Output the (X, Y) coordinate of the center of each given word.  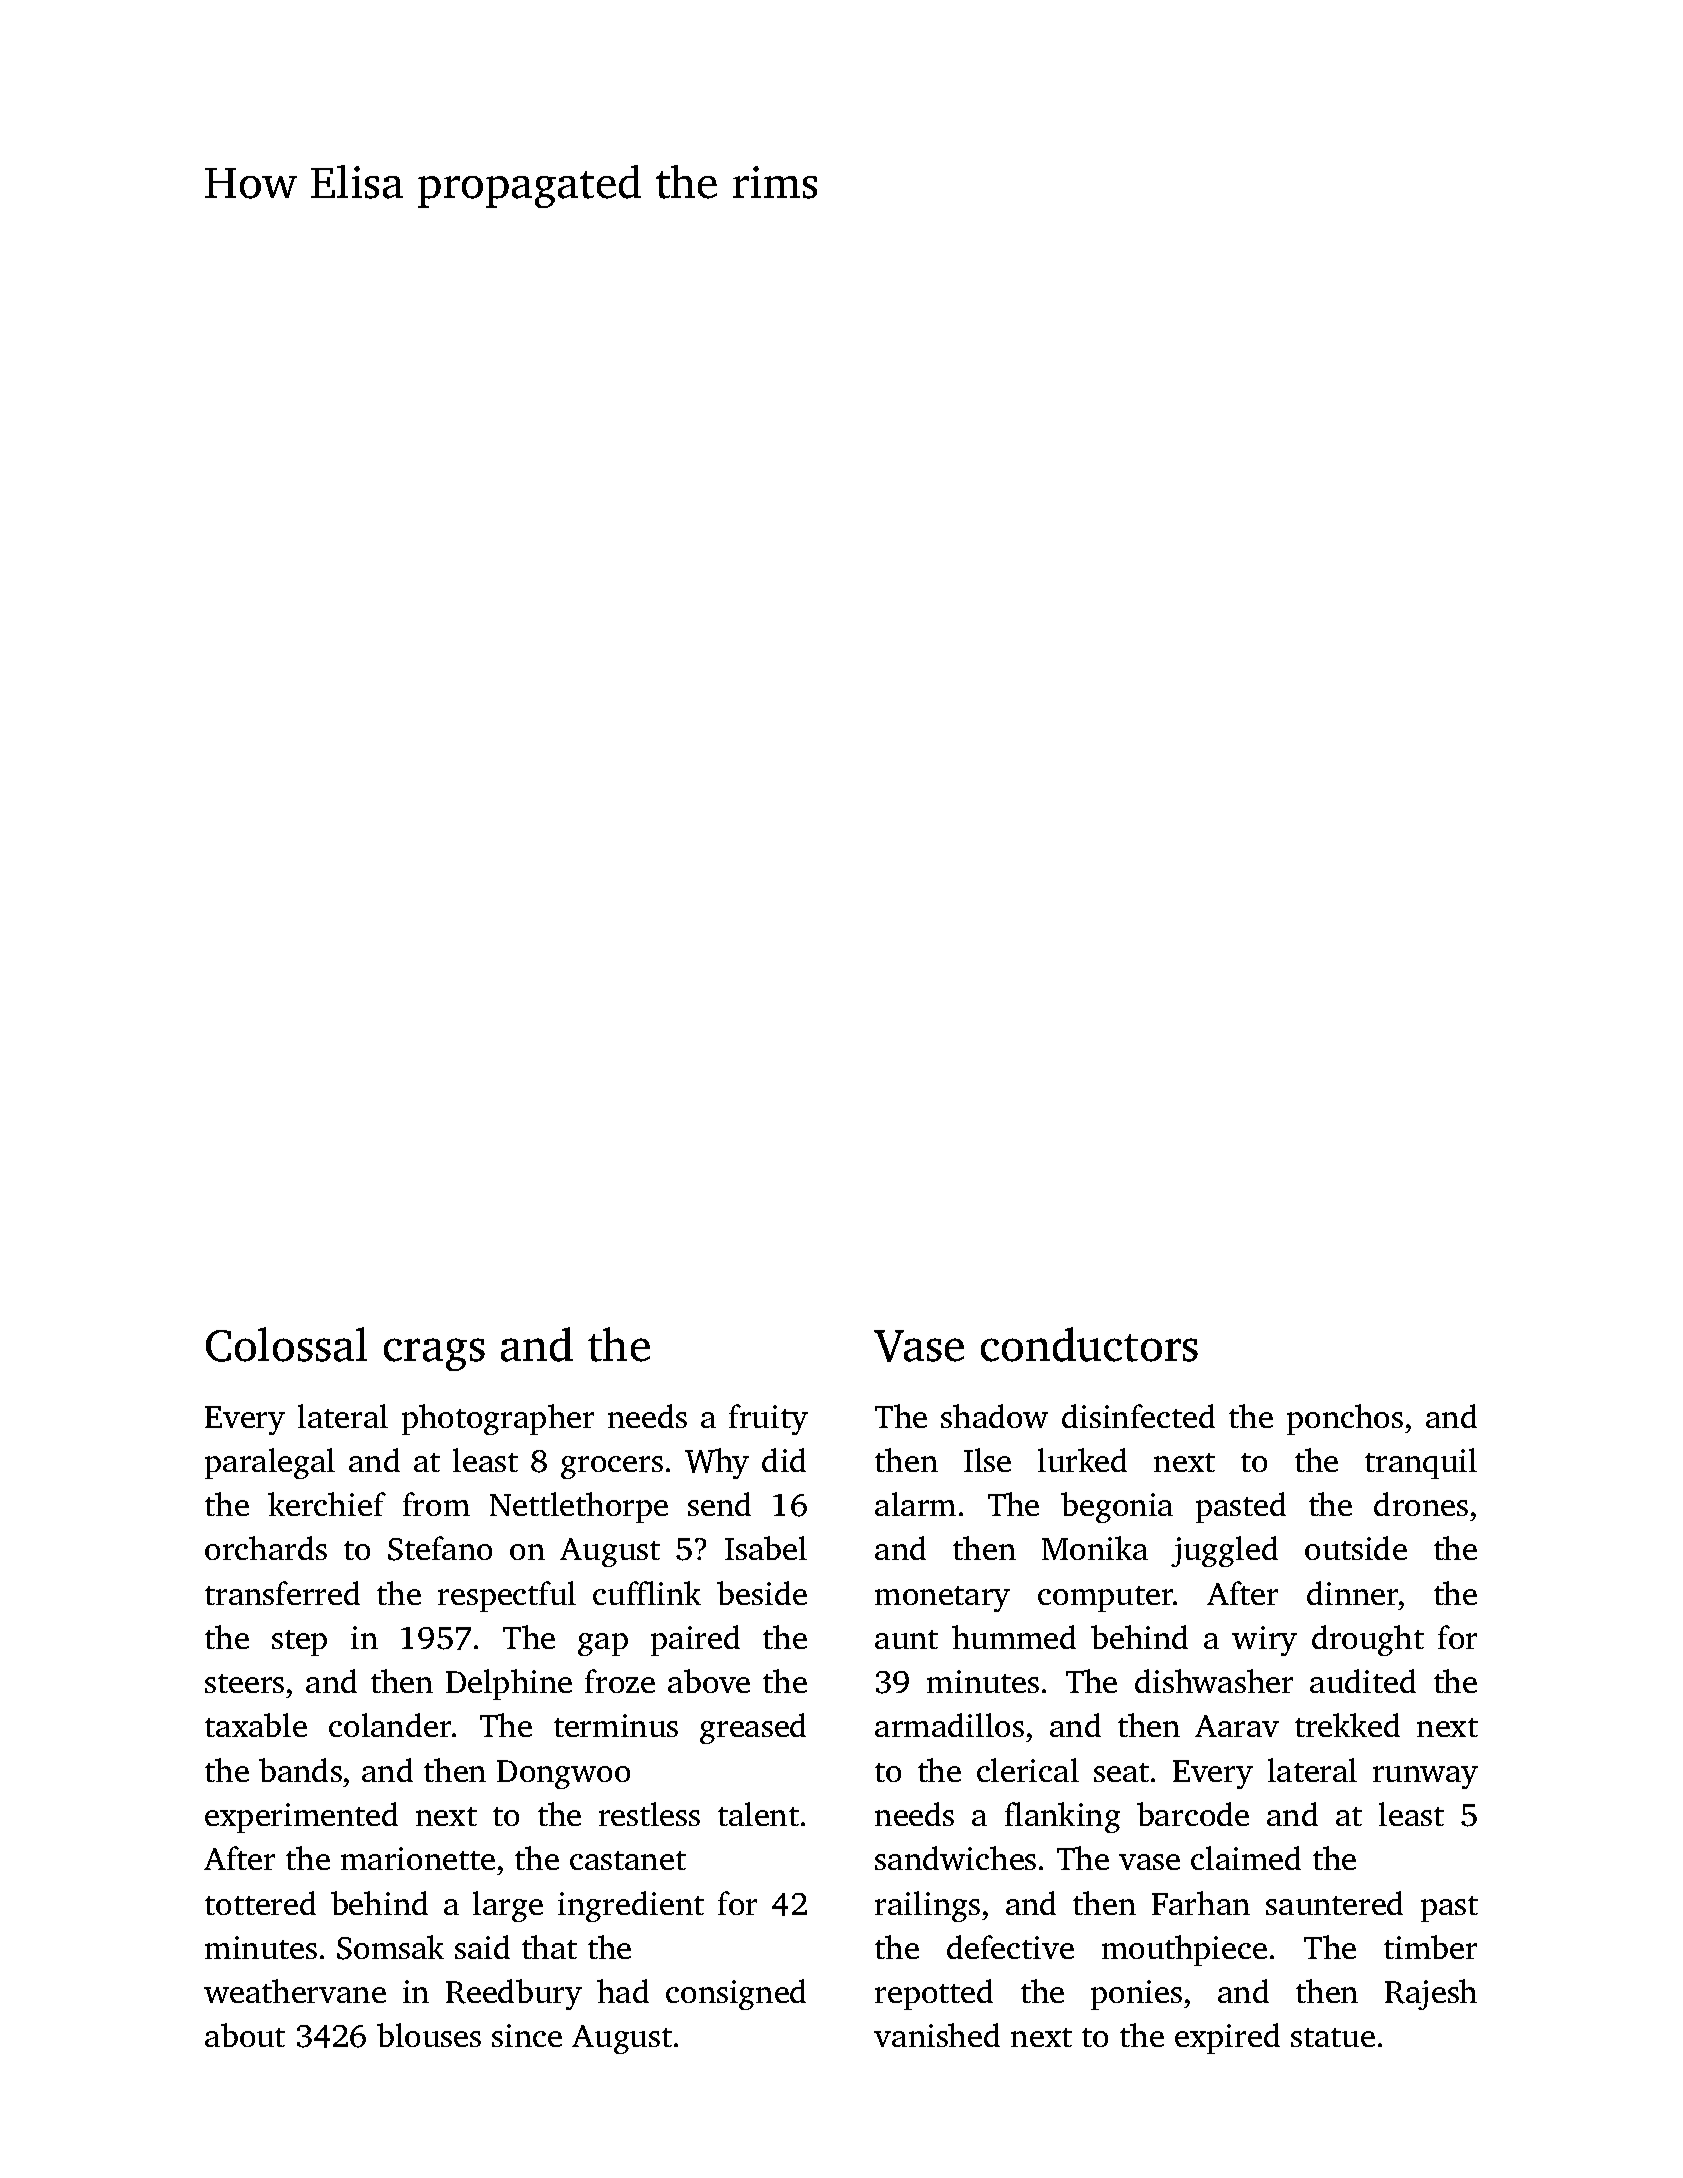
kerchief (327, 1504)
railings (927, 1906)
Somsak (390, 1947)
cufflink (647, 1593)
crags (434, 1354)
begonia (1117, 1507)
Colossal (286, 1344)
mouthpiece (1184, 1950)
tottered (260, 1903)
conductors (1089, 1344)
